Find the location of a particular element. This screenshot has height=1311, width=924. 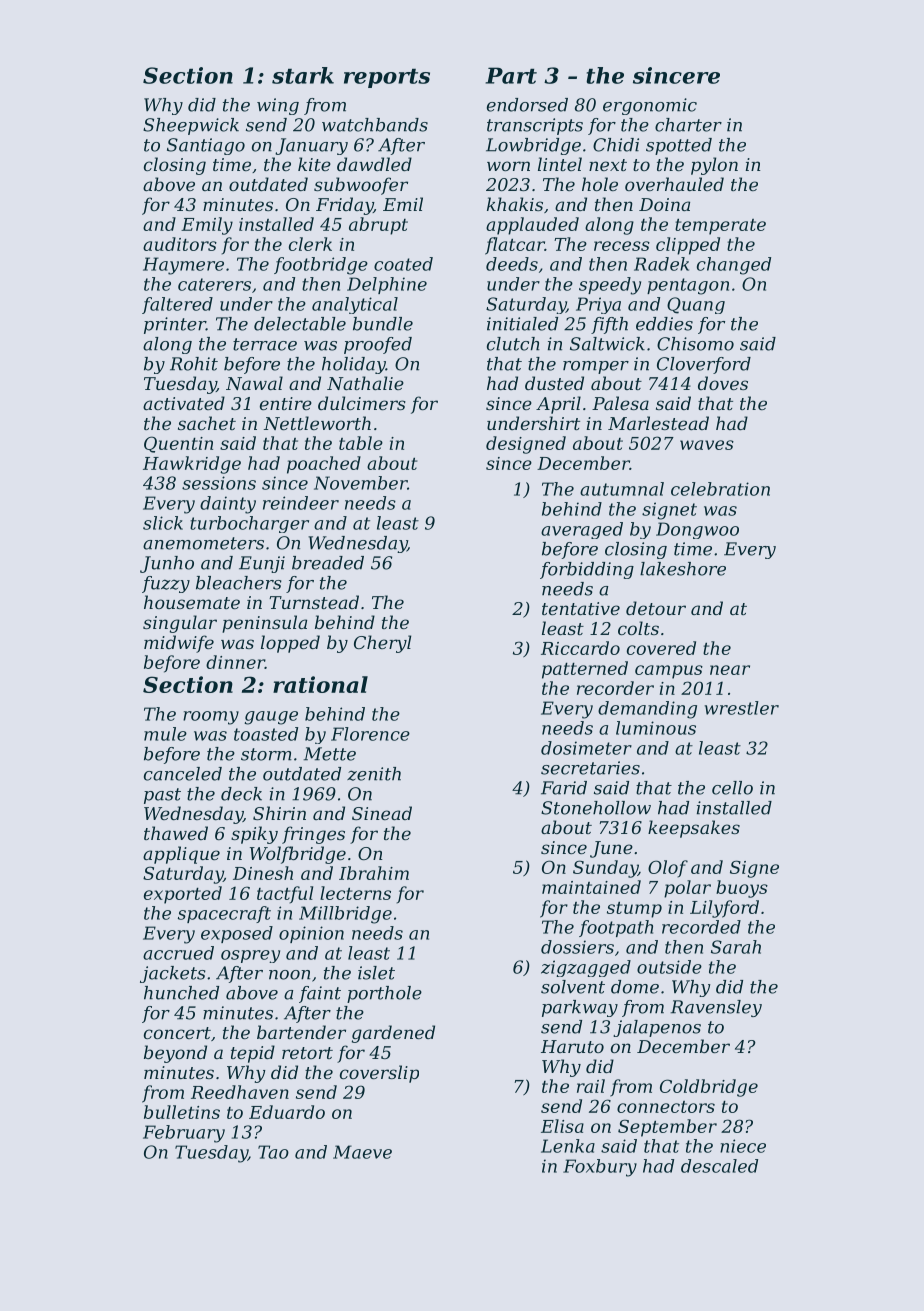

Sarah is located at coordinates (736, 947).
